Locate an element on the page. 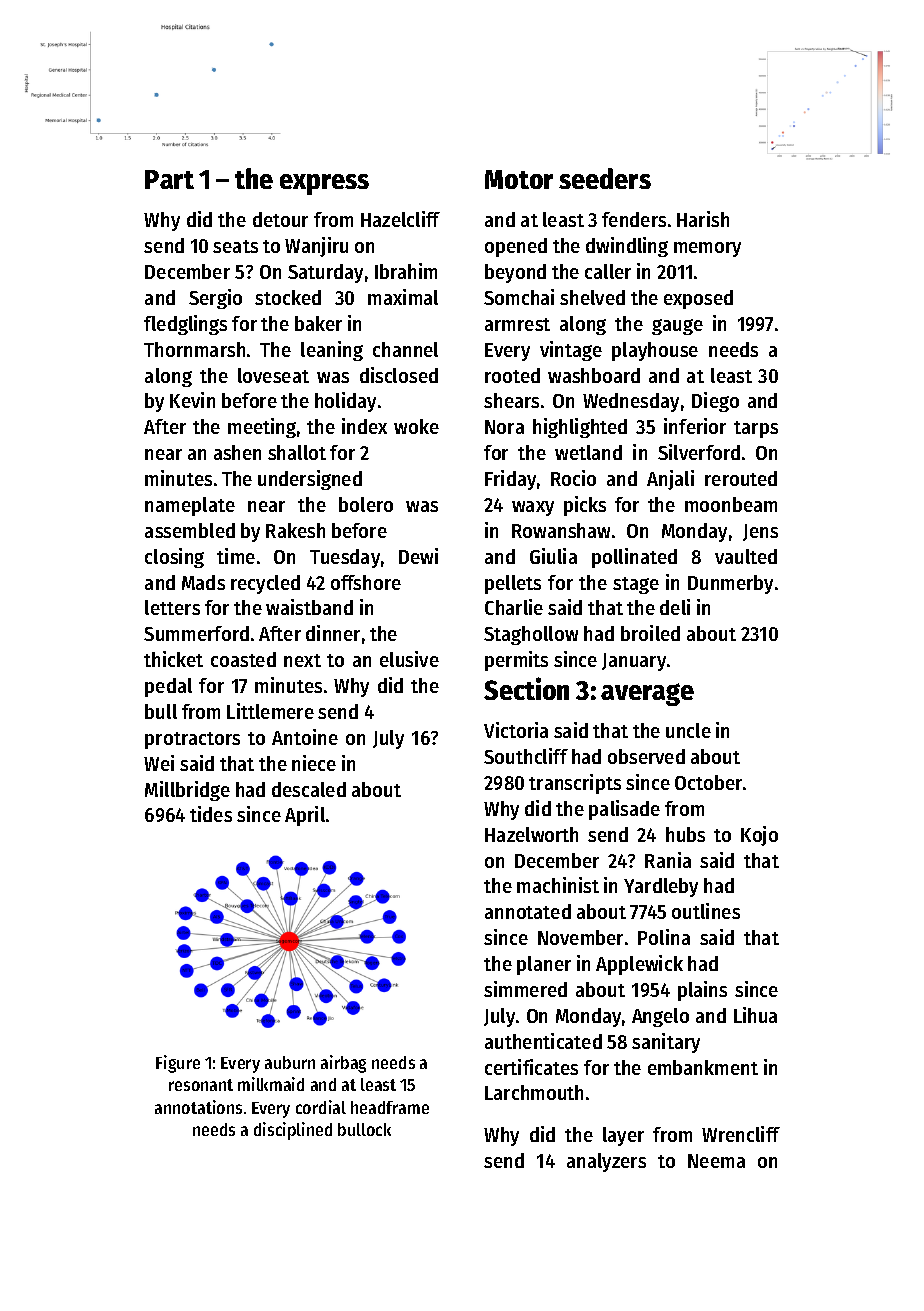 This page has height=1311, width=924. Yardleby is located at coordinates (661, 887).
